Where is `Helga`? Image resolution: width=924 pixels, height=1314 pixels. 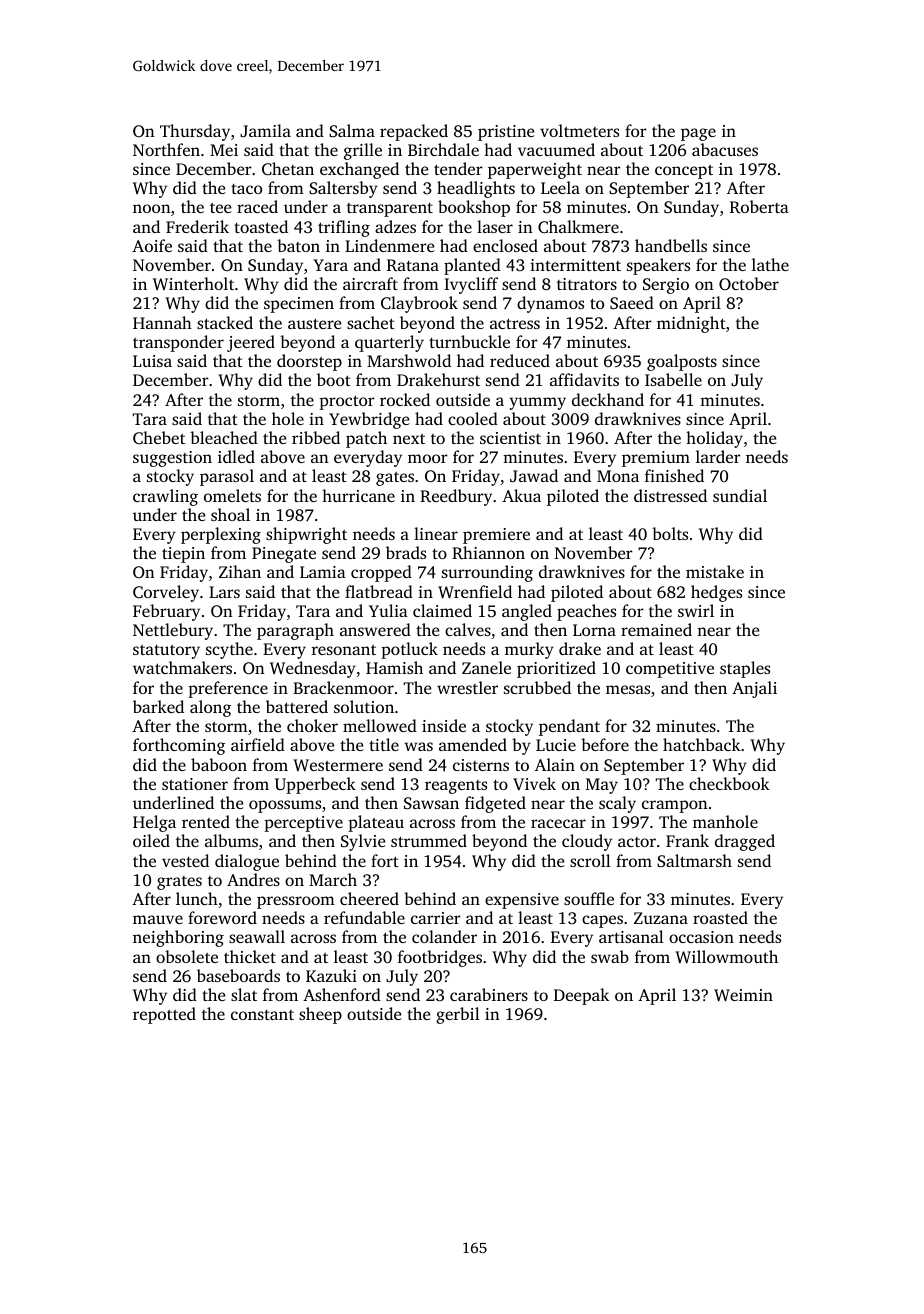
Helga is located at coordinates (154, 823).
